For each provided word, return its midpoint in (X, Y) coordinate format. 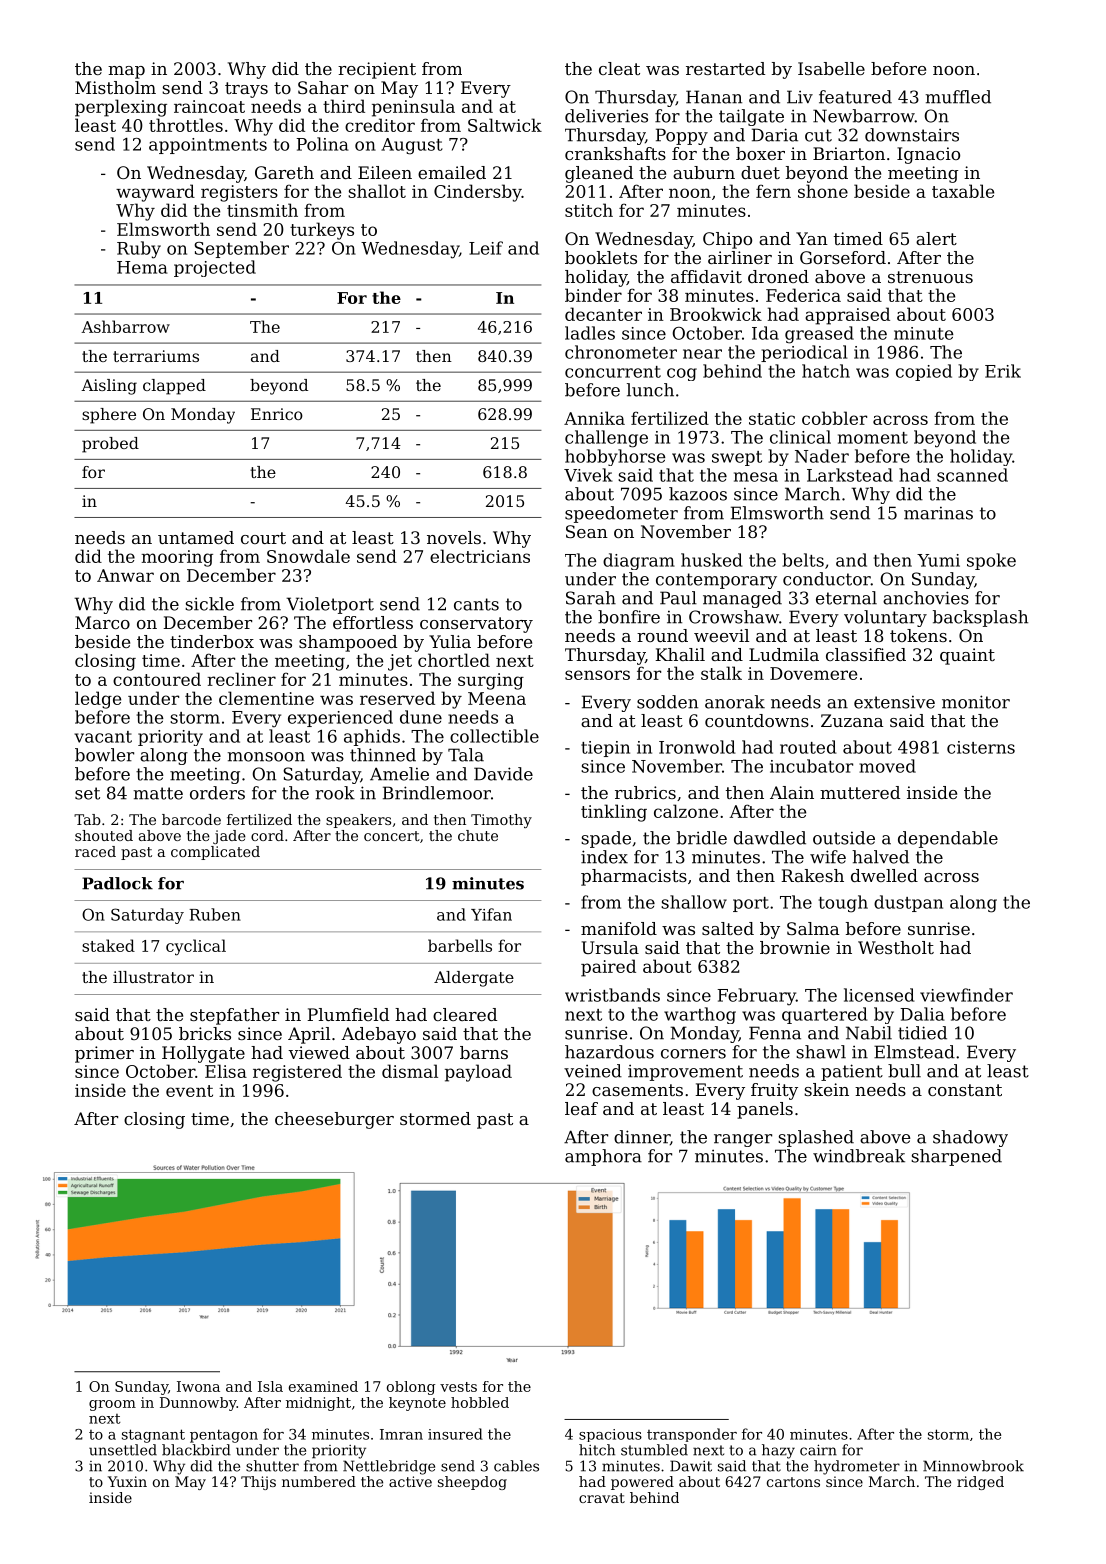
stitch (589, 210)
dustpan (908, 903)
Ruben (215, 914)
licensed (879, 995)
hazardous (609, 1052)
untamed (196, 537)
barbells (460, 945)
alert (936, 238)
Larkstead (850, 475)
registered (297, 1073)
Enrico (277, 414)
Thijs (258, 1483)
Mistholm (115, 87)
